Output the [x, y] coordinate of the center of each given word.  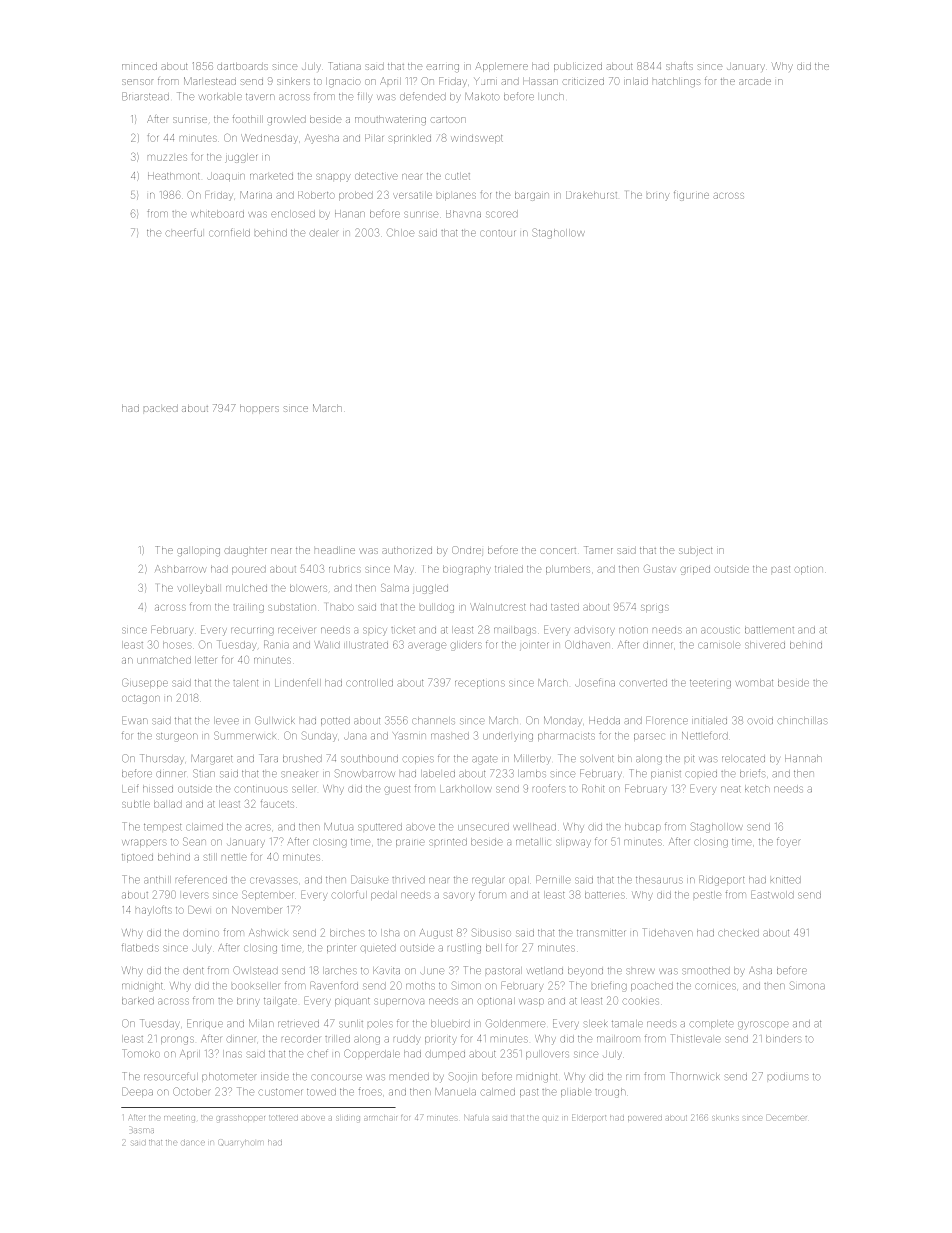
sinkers [293, 81]
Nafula [476, 1117]
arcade [755, 81]
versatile [412, 195]
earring [442, 68]
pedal [384, 895]
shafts [679, 66]
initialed [709, 720]
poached [652, 986]
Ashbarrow [181, 569]
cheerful [183, 232]
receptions [480, 684]
